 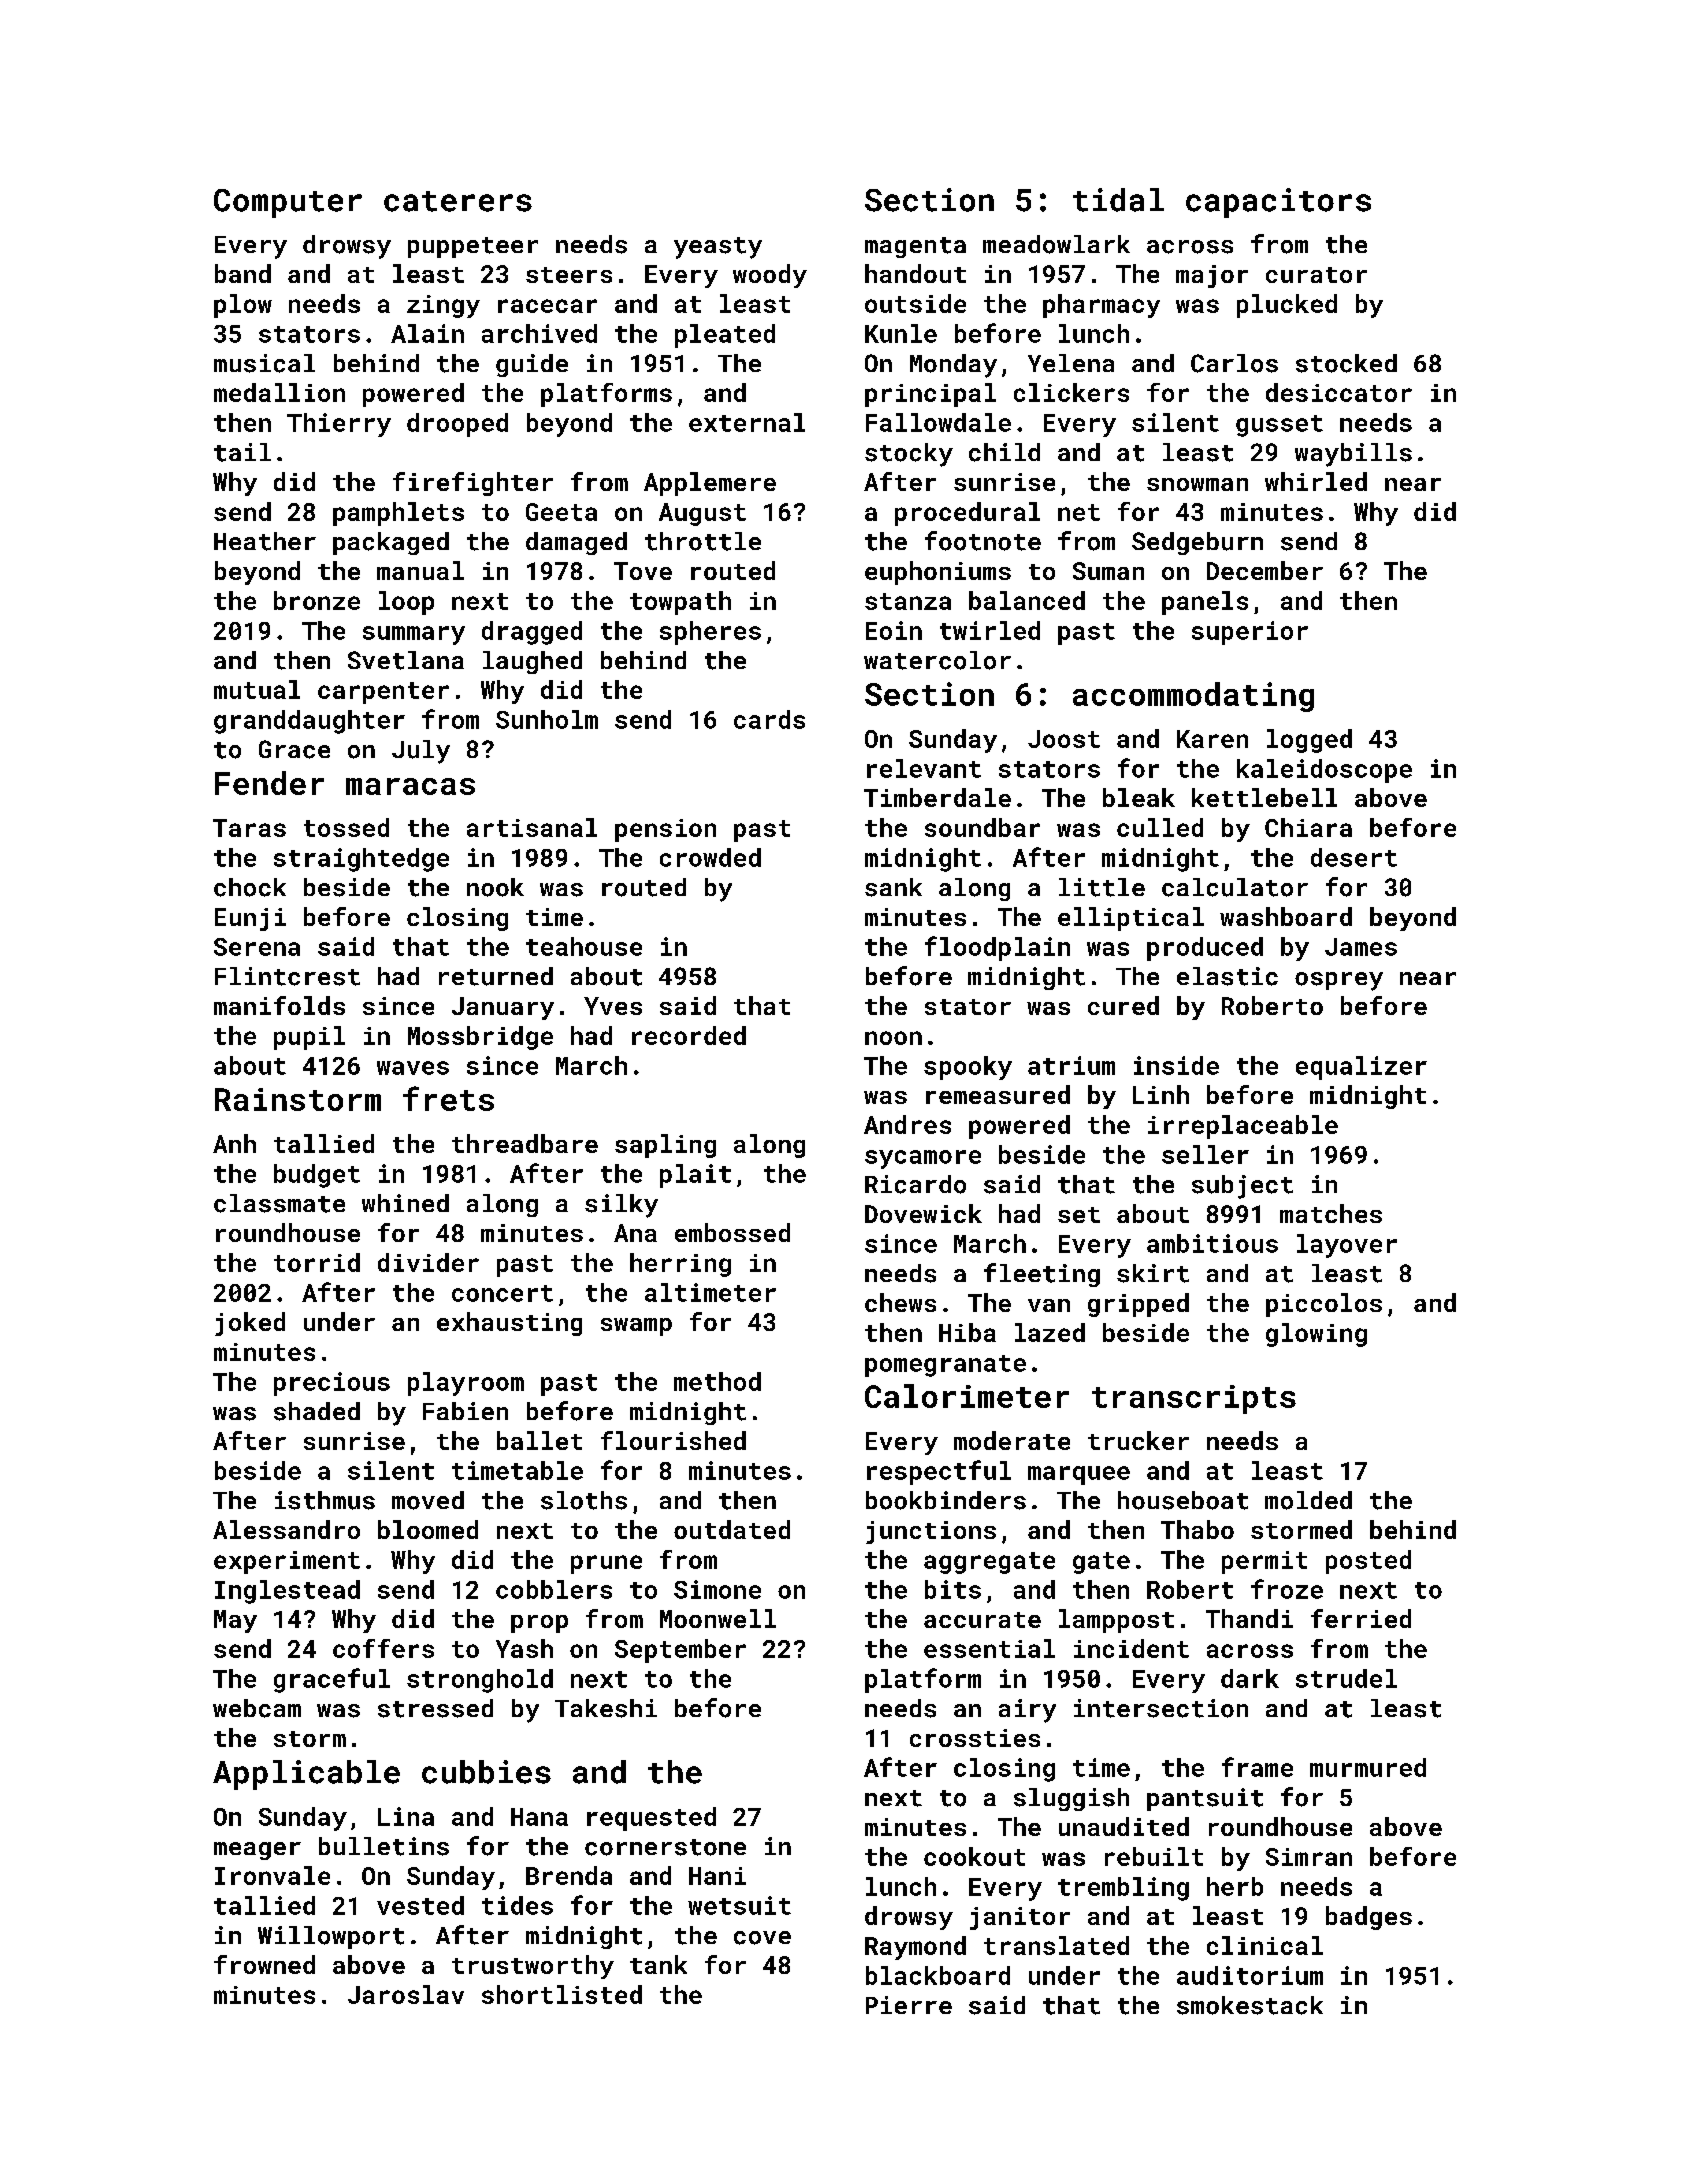 I want to click on bronze, so click(x=317, y=600).
